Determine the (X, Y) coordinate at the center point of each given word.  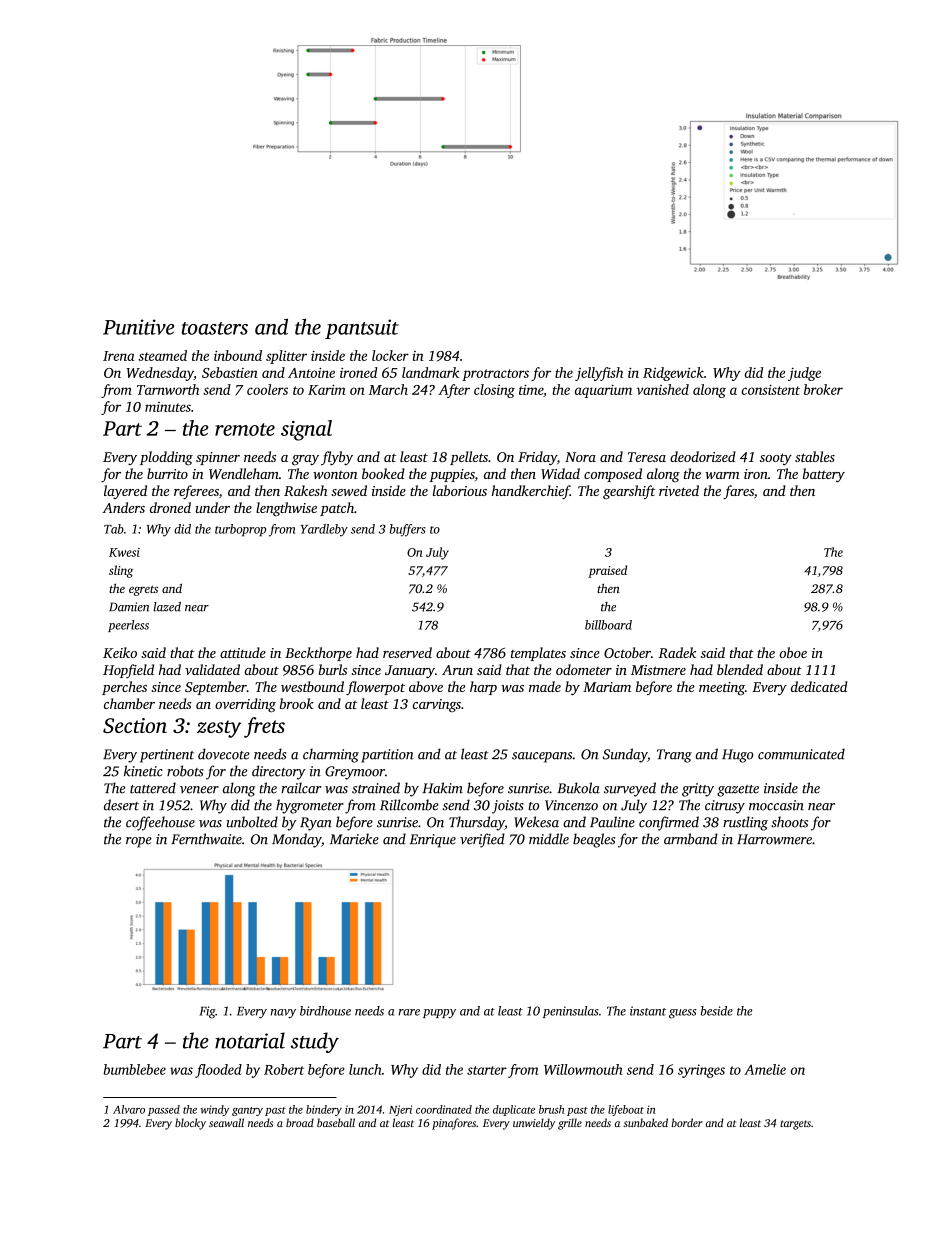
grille (570, 1124)
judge (804, 374)
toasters (215, 328)
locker (390, 355)
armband (691, 839)
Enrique (433, 841)
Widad (560, 473)
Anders (123, 507)
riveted (679, 490)
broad (300, 1122)
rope (139, 842)
